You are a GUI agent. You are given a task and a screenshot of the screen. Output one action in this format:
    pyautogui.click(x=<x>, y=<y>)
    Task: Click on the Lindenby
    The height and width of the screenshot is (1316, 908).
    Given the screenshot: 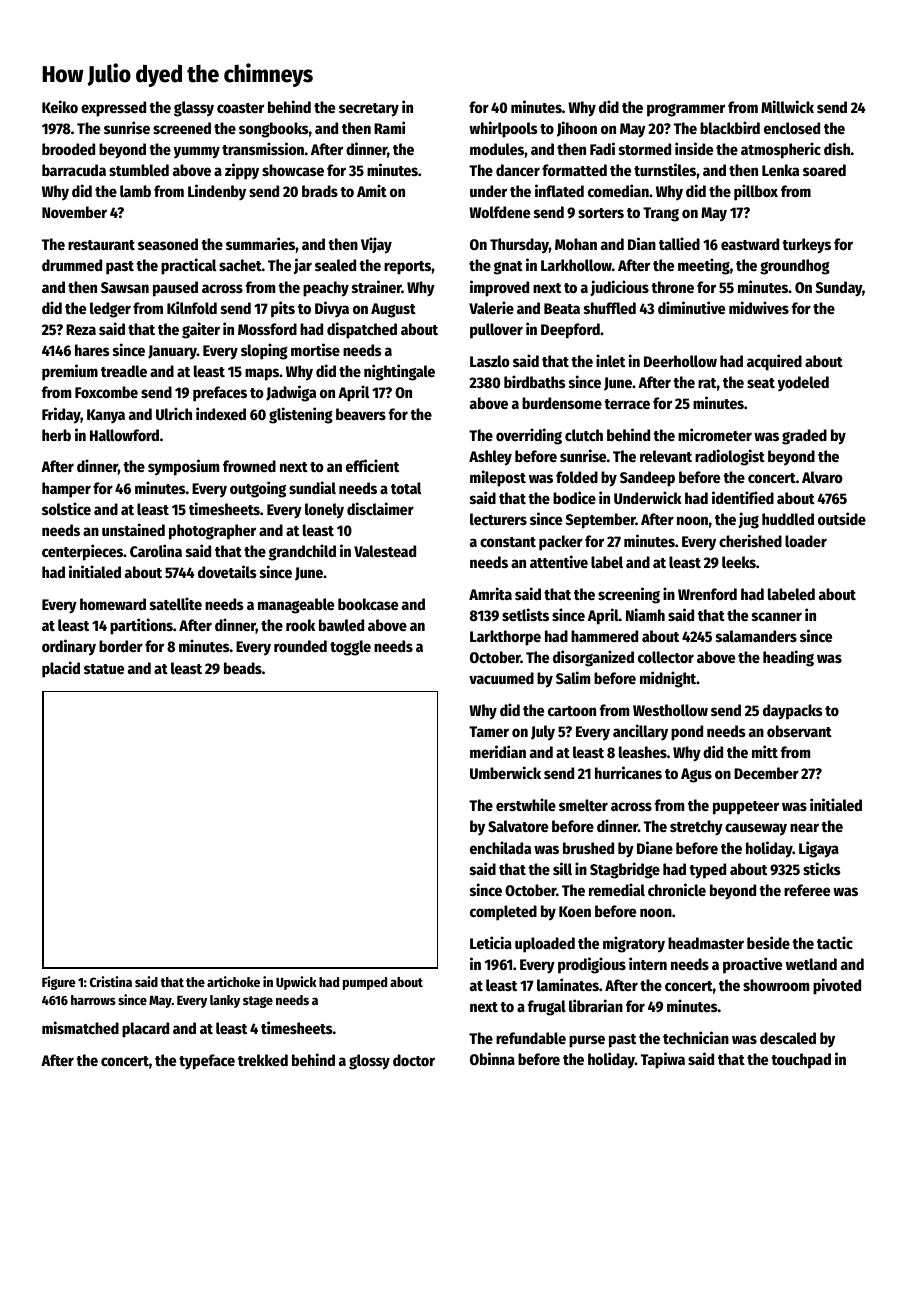 What is the action you would take?
    pyautogui.click(x=217, y=192)
